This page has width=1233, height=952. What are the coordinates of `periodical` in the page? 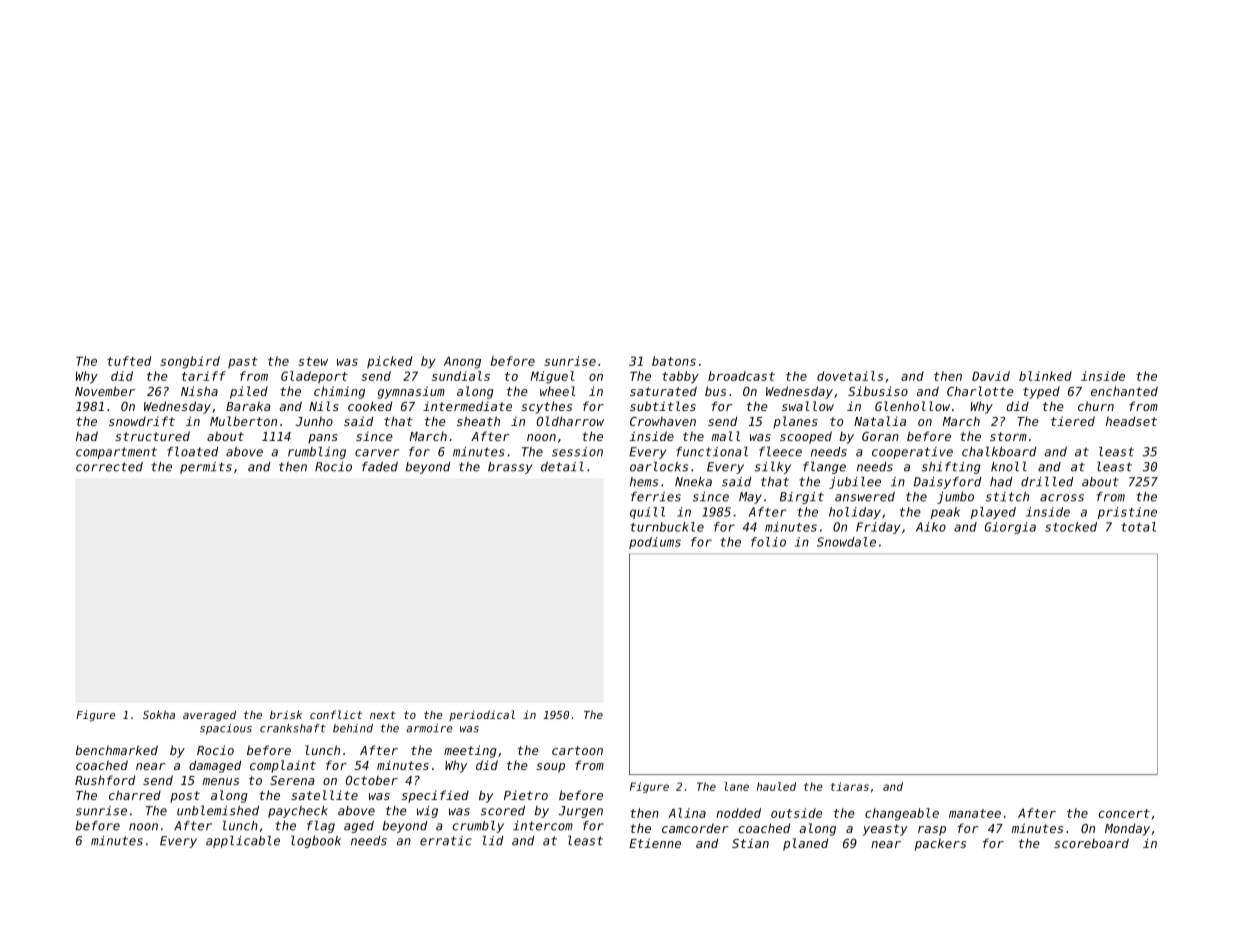 It's located at (482, 715).
